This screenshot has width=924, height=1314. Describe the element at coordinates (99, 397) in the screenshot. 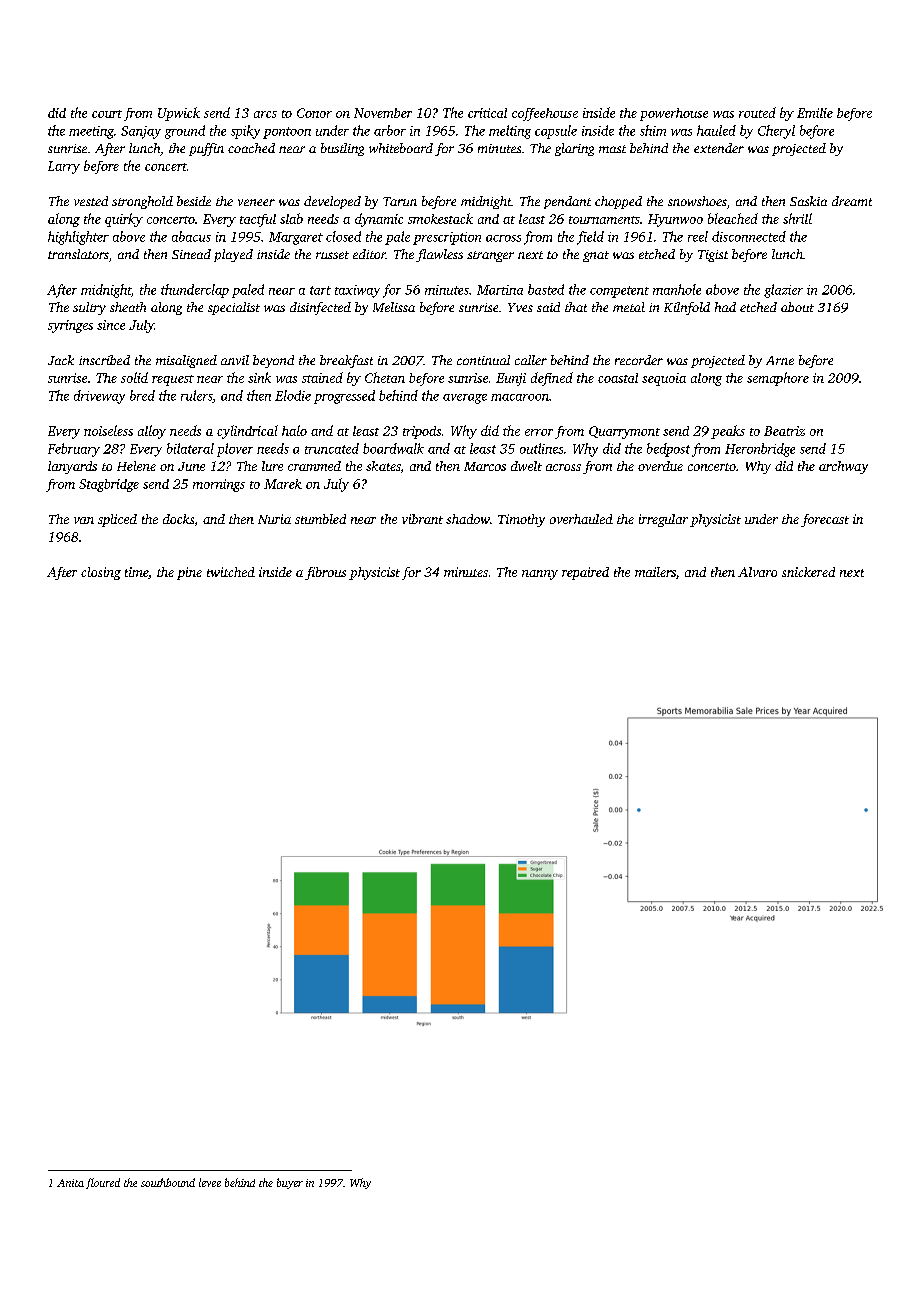

I see `driveway` at that location.
